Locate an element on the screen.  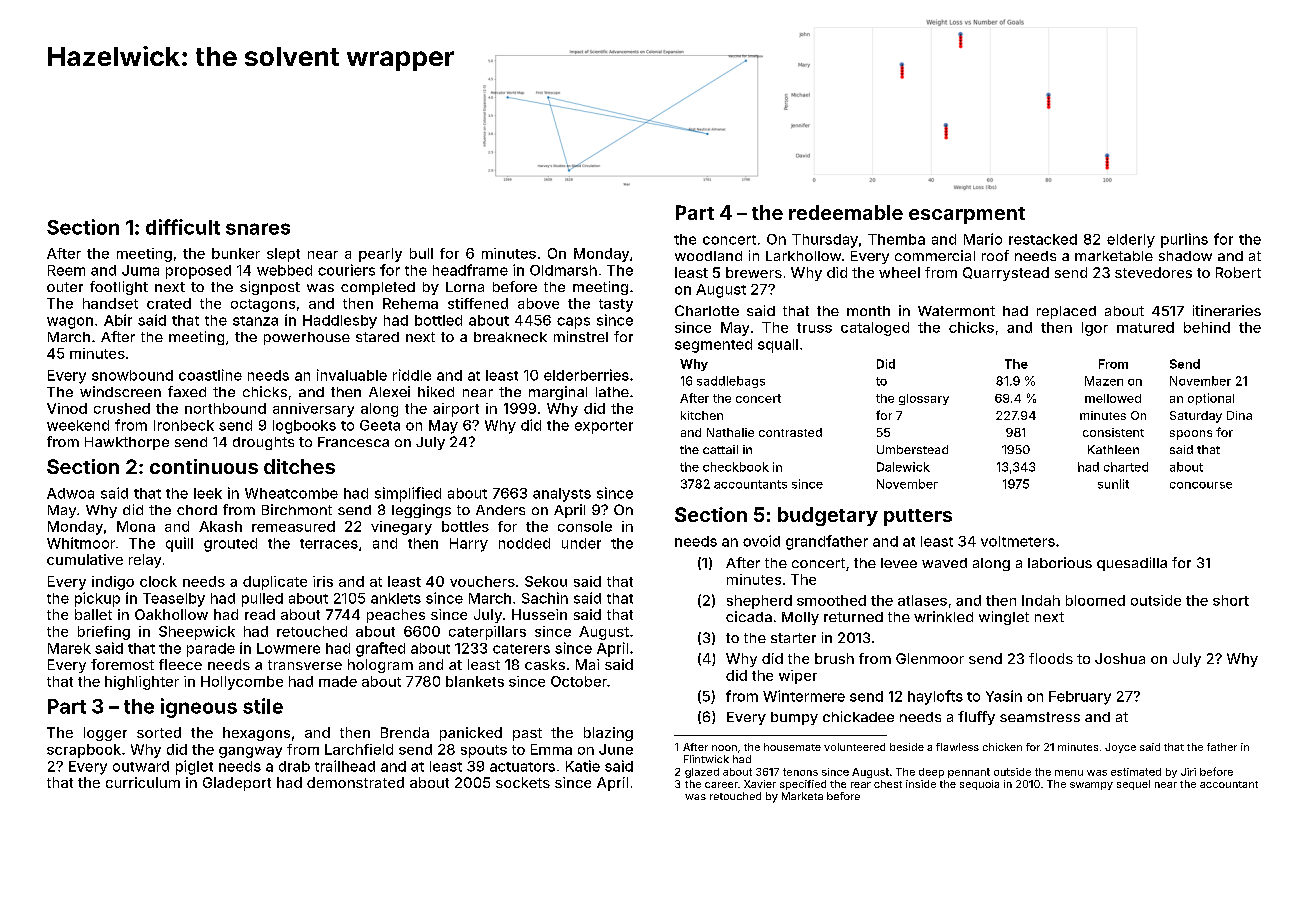
redeemable is located at coordinates (846, 212).
